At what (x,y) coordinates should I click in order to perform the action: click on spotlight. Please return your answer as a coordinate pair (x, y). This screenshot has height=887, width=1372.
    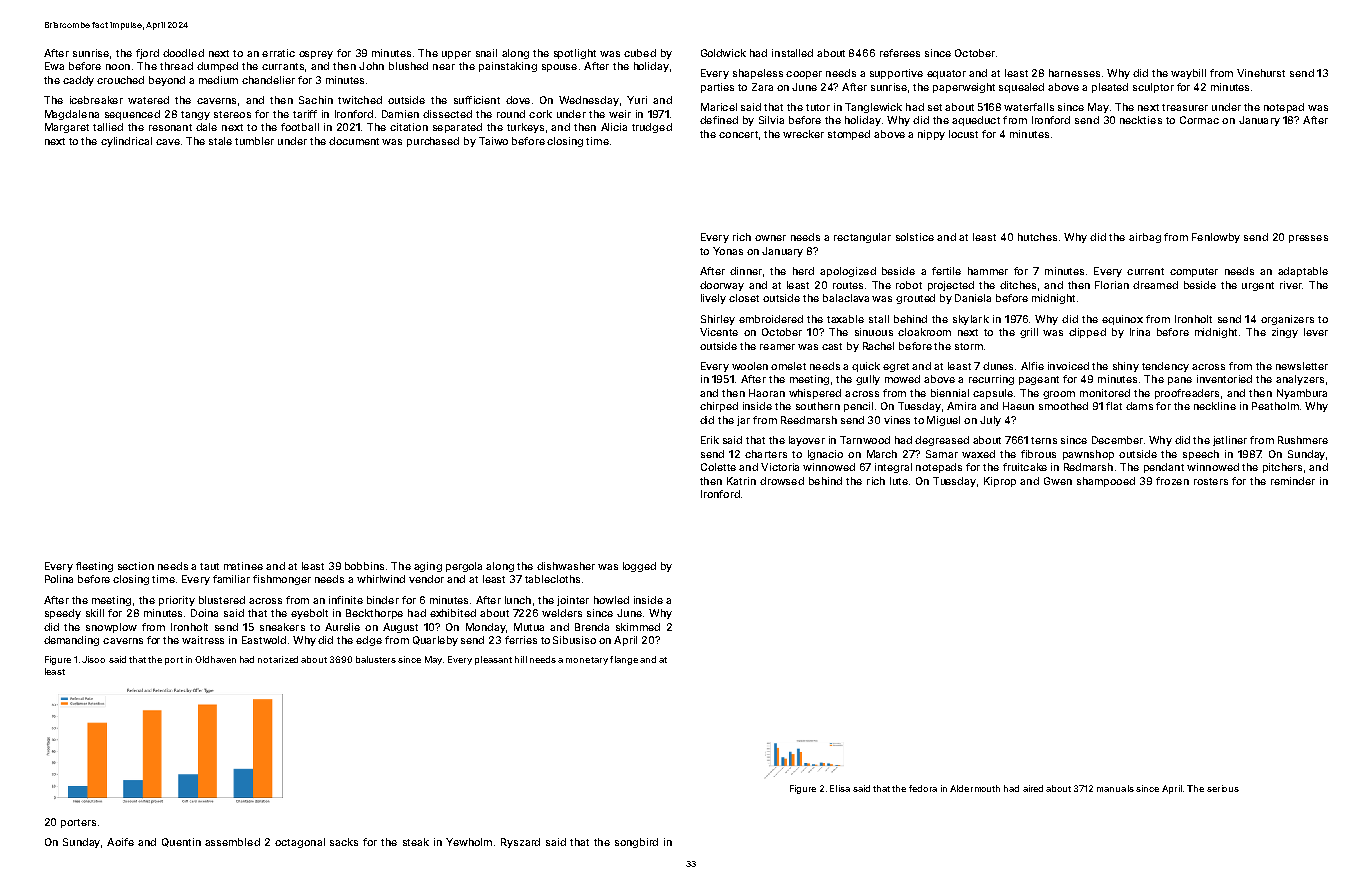
    Looking at the image, I should click on (575, 54).
